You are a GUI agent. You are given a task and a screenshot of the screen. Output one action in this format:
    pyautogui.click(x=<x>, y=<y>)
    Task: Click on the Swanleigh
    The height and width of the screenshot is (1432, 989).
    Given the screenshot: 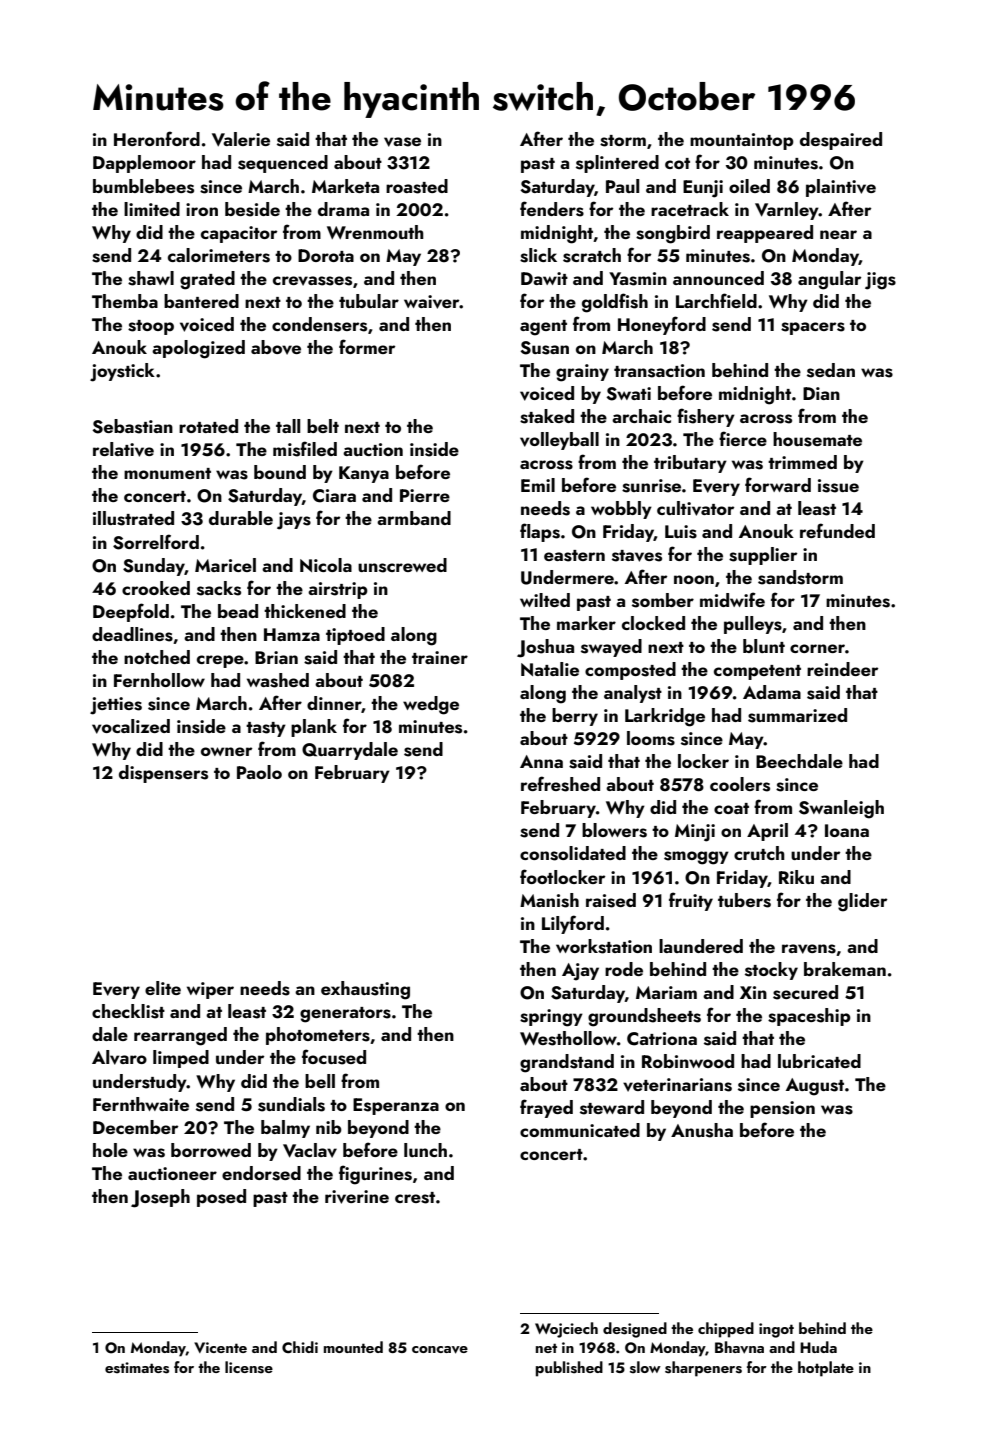 What is the action you would take?
    pyautogui.click(x=841, y=809)
